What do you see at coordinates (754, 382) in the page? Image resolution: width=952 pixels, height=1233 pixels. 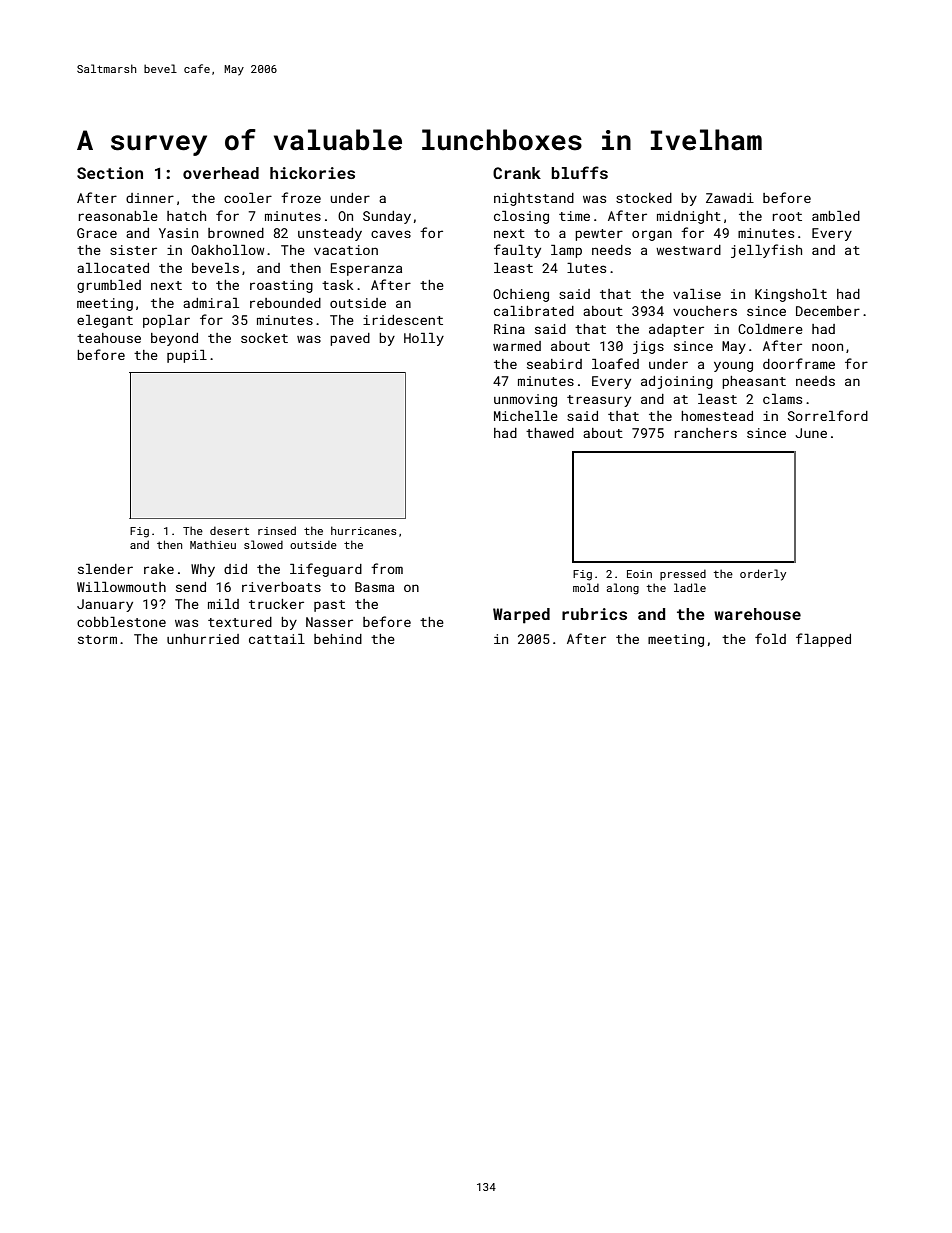 I see `pheasant` at bounding box center [754, 382].
